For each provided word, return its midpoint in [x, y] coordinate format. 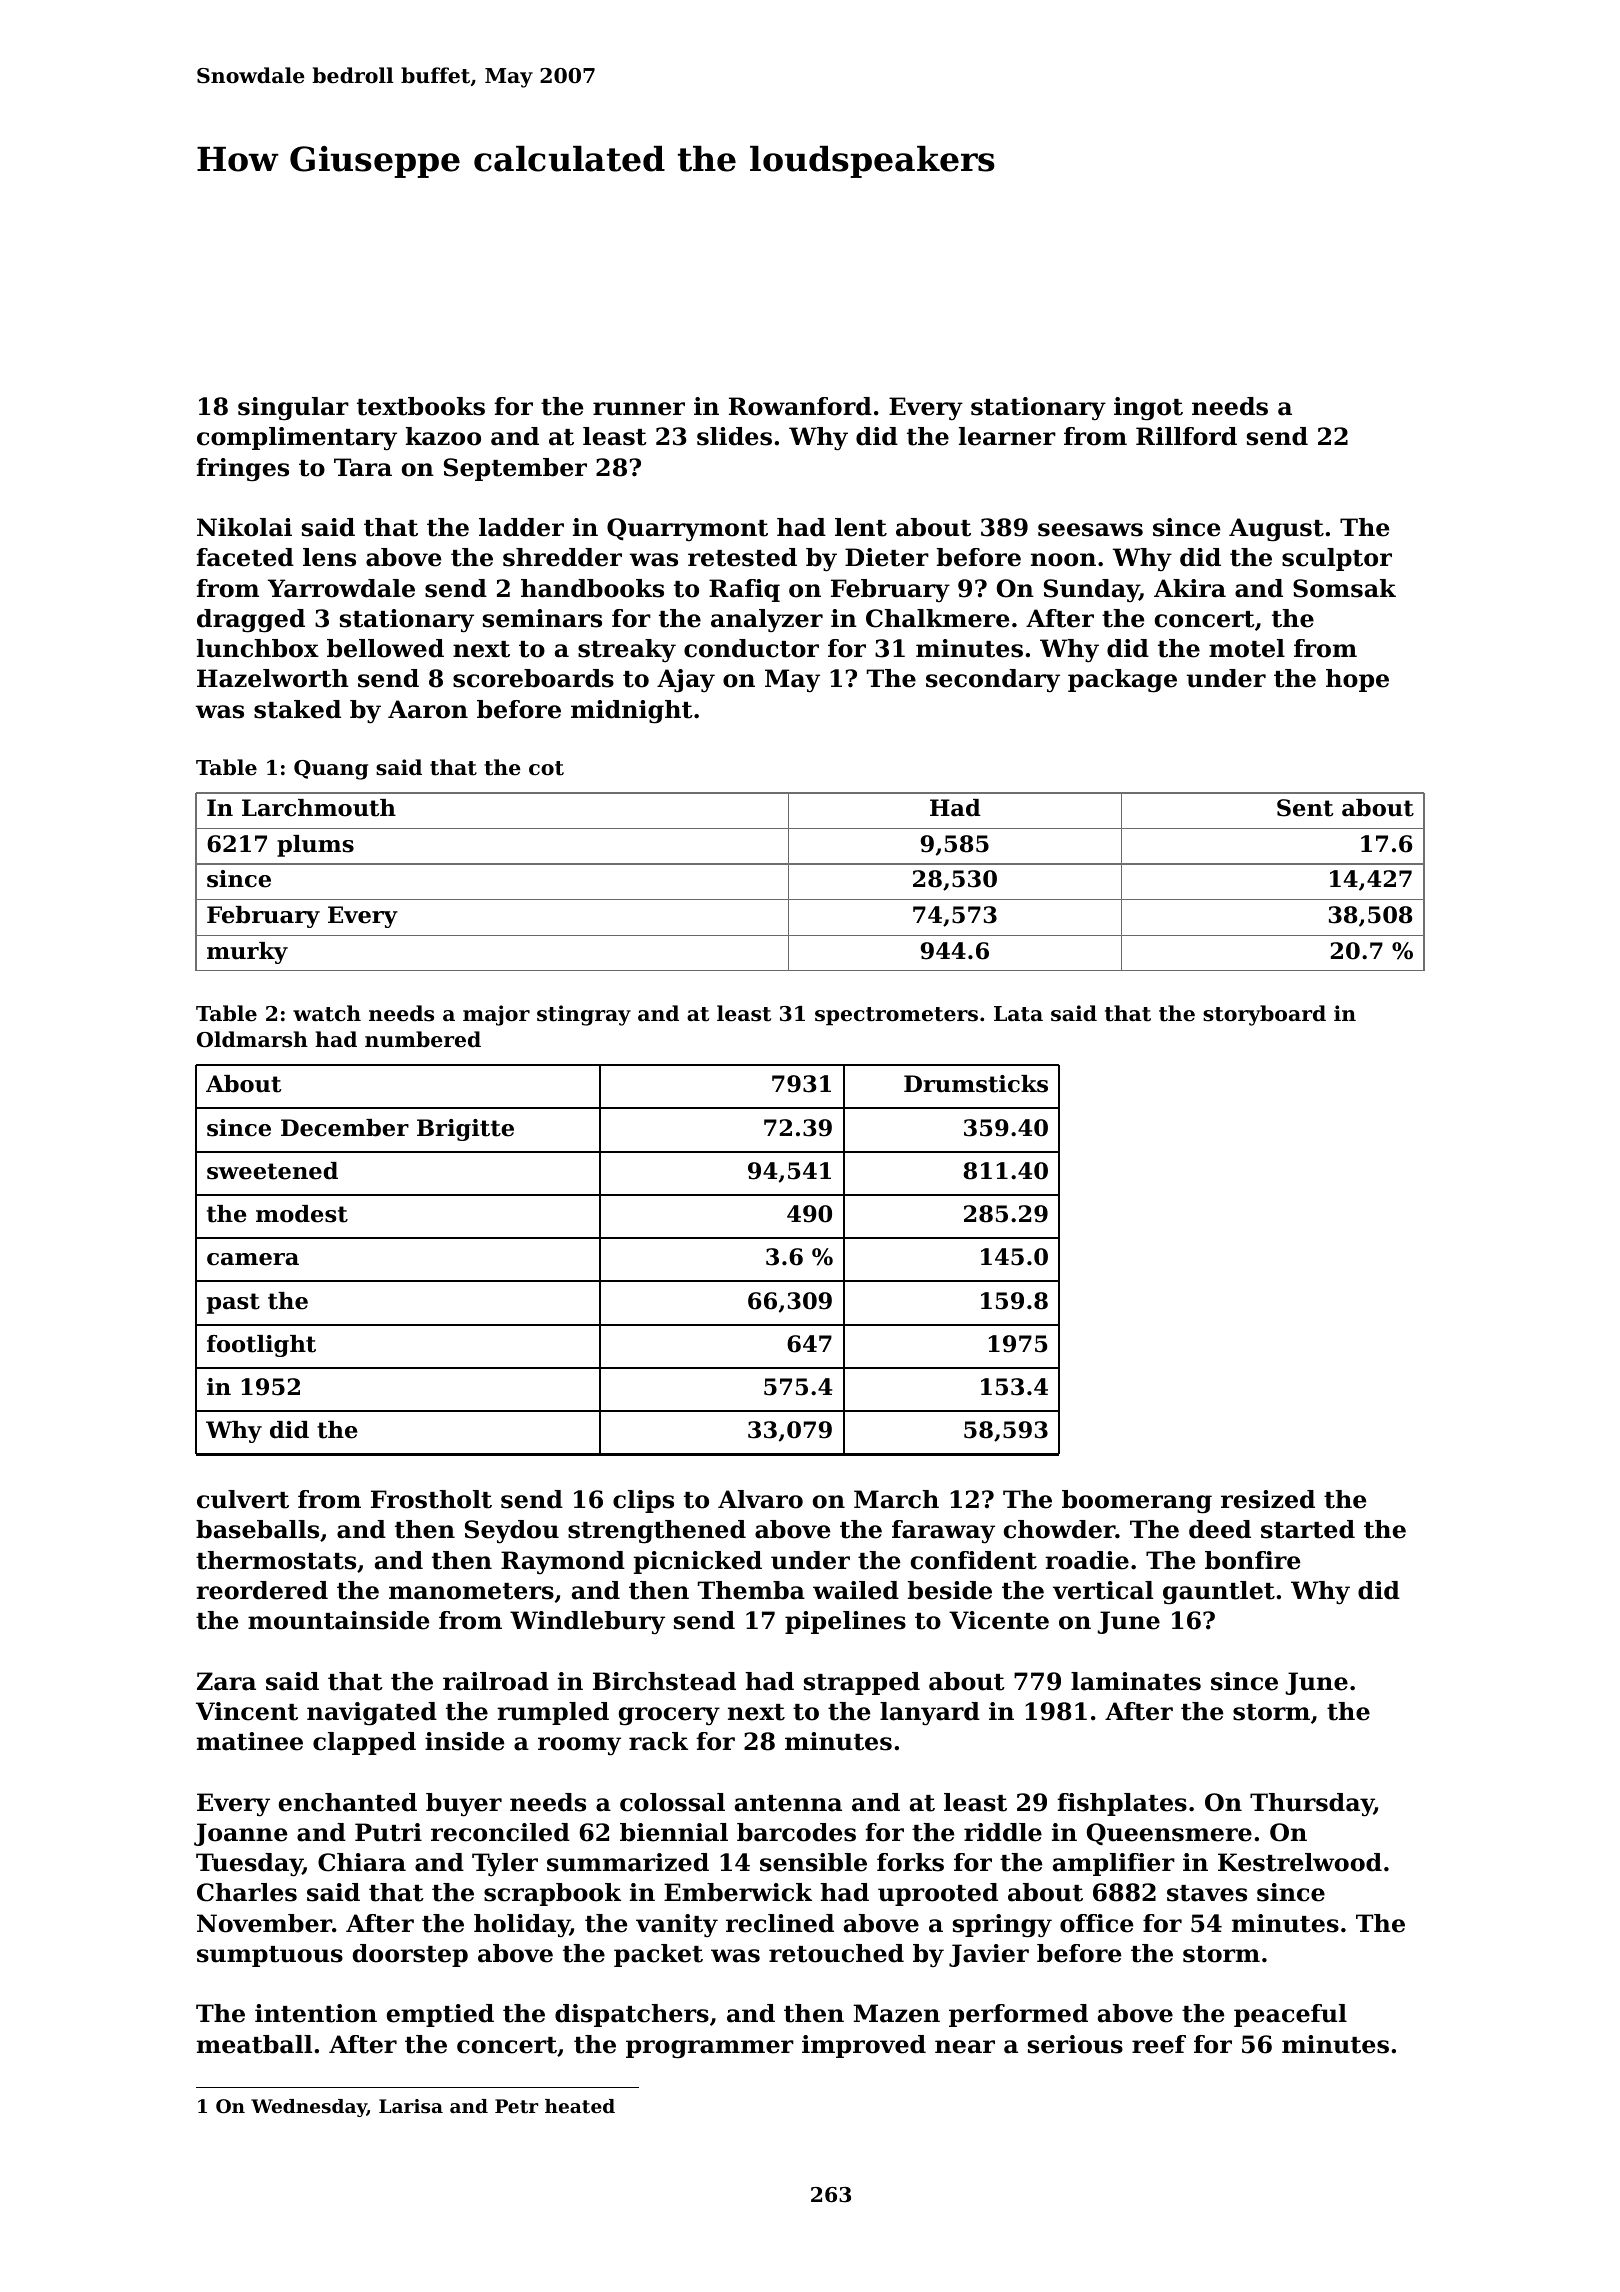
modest [302, 1214]
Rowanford [800, 406]
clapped [364, 1743]
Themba [751, 1590]
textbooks [421, 406]
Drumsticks [976, 1084]
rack [658, 1741]
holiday [522, 1926]
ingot [1148, 409]
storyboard [1264, 1015]
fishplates [1122, 1804]
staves [1207, 1893]
